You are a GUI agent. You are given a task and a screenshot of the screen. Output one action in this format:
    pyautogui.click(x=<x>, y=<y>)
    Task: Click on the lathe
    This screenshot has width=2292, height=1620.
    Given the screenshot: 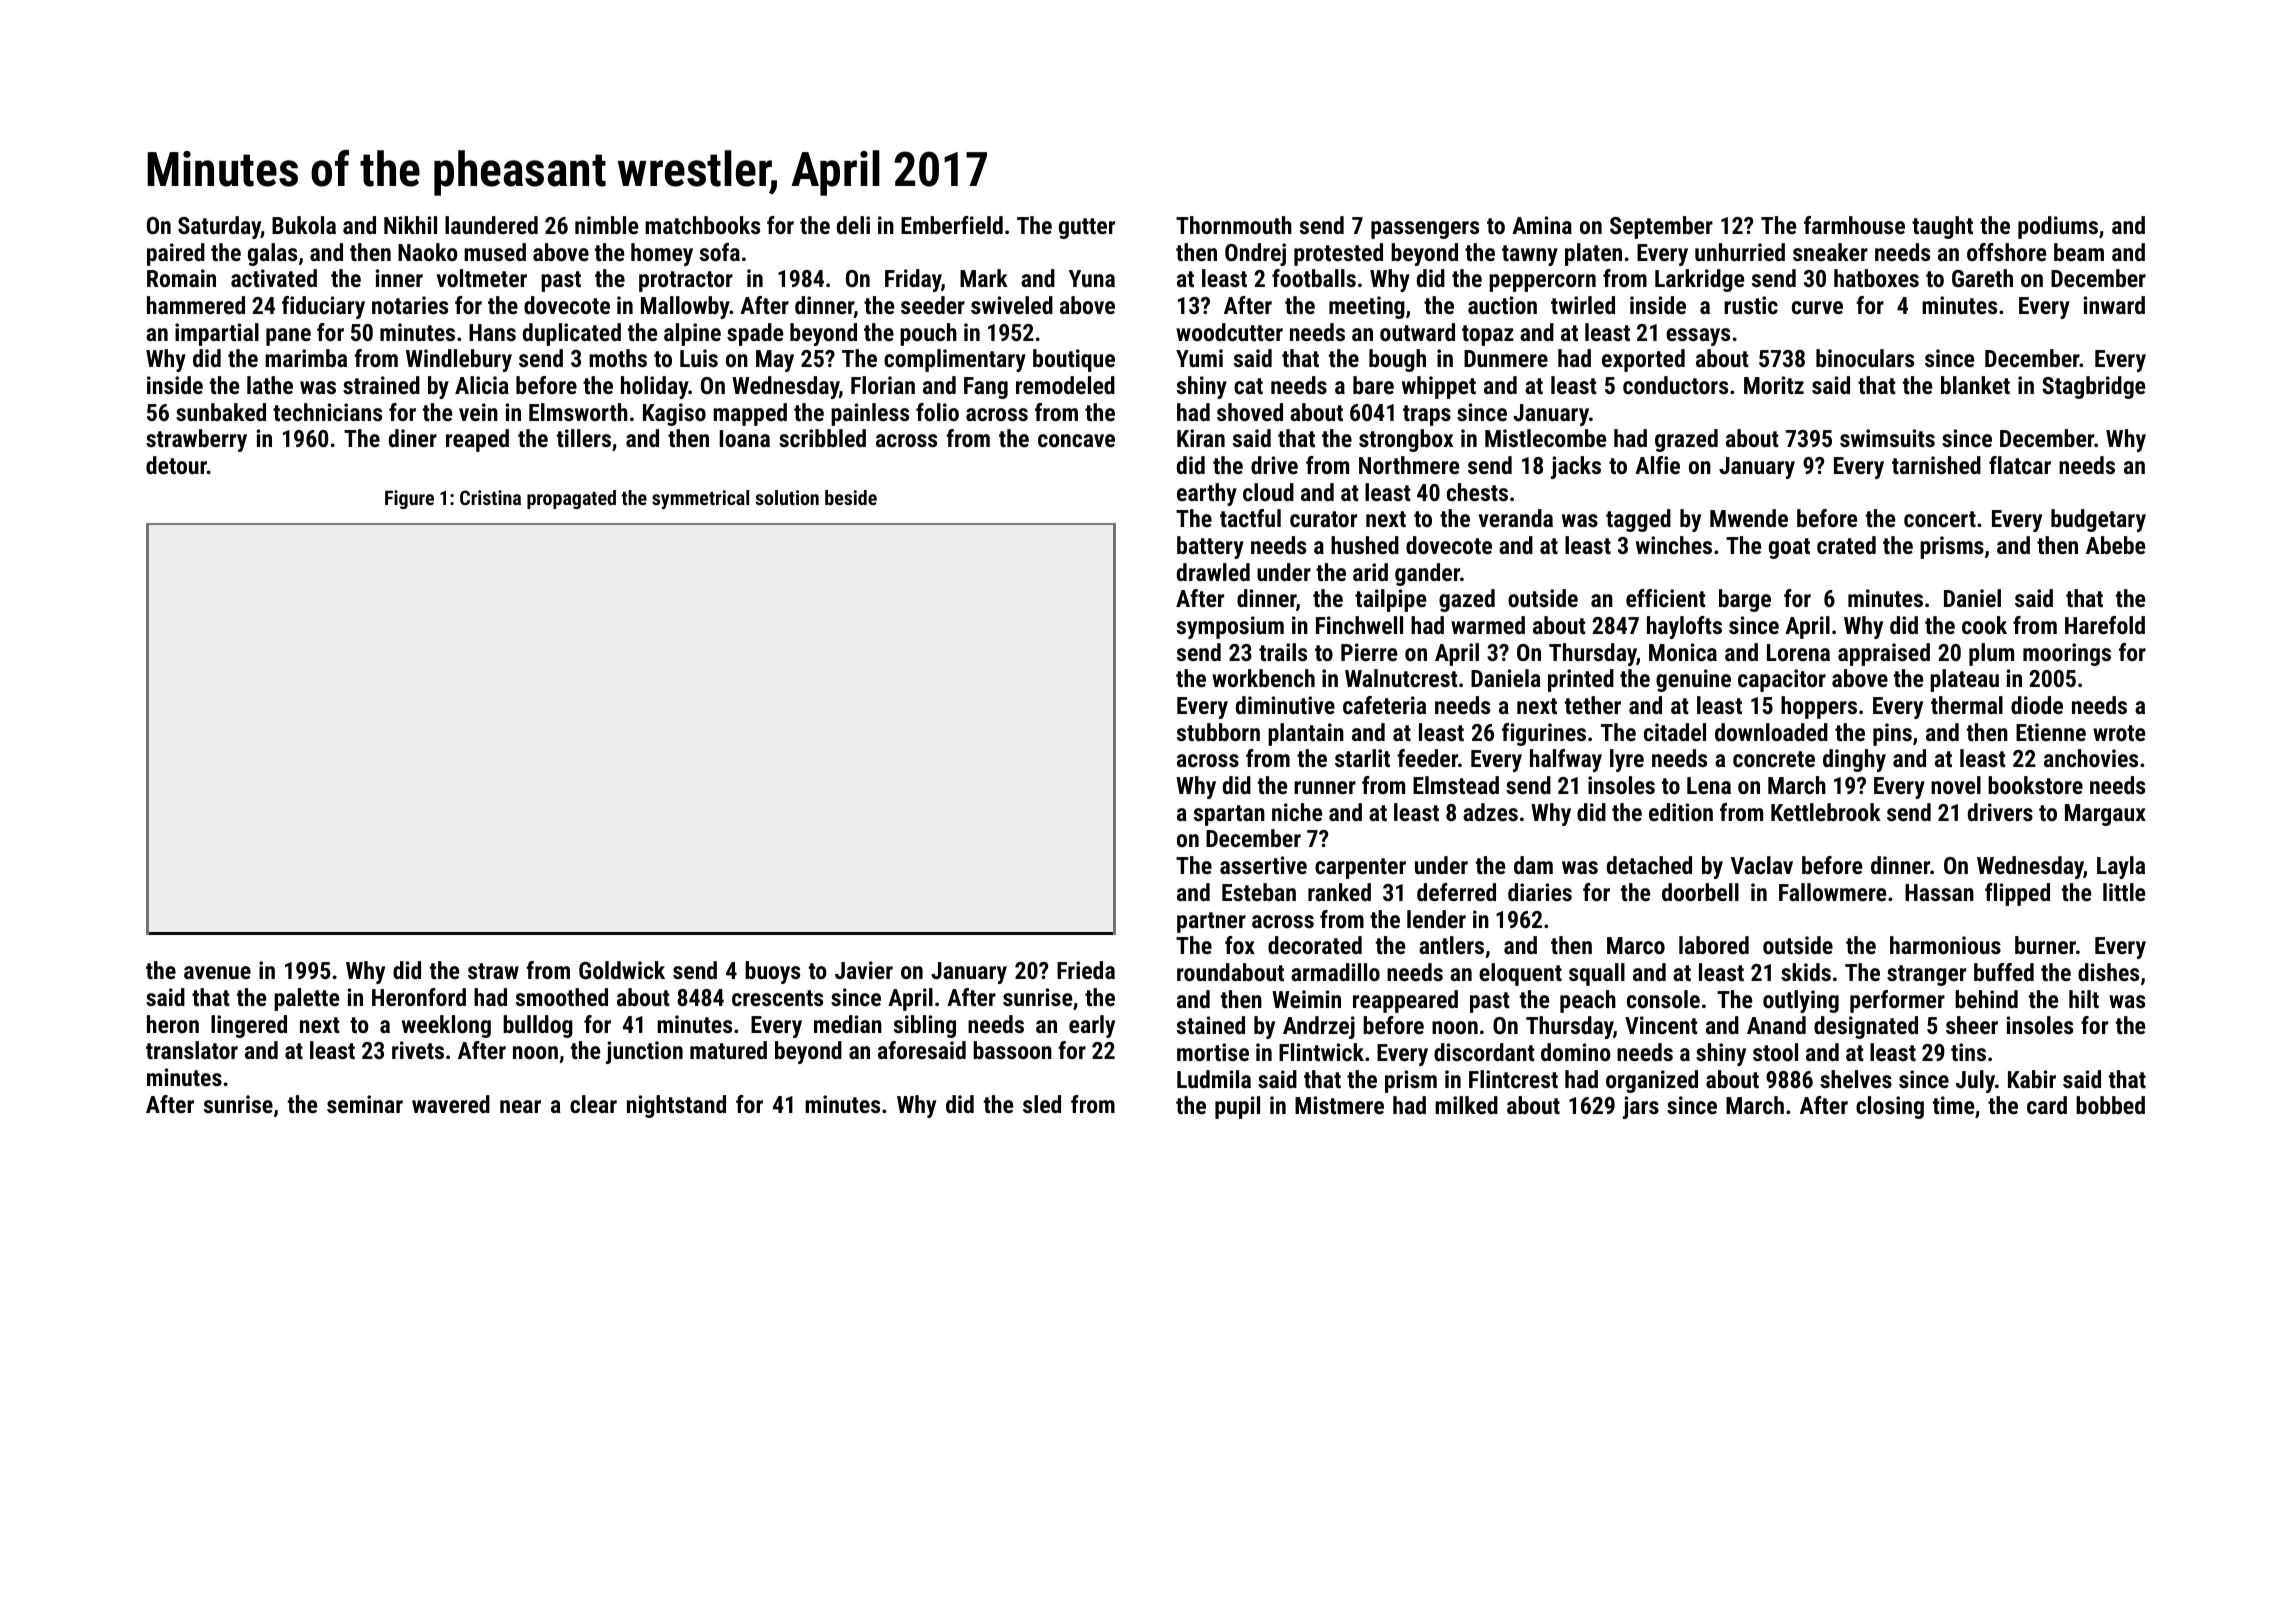 What is the action you would take?
    pyautogui.click(x=270, y=385)
